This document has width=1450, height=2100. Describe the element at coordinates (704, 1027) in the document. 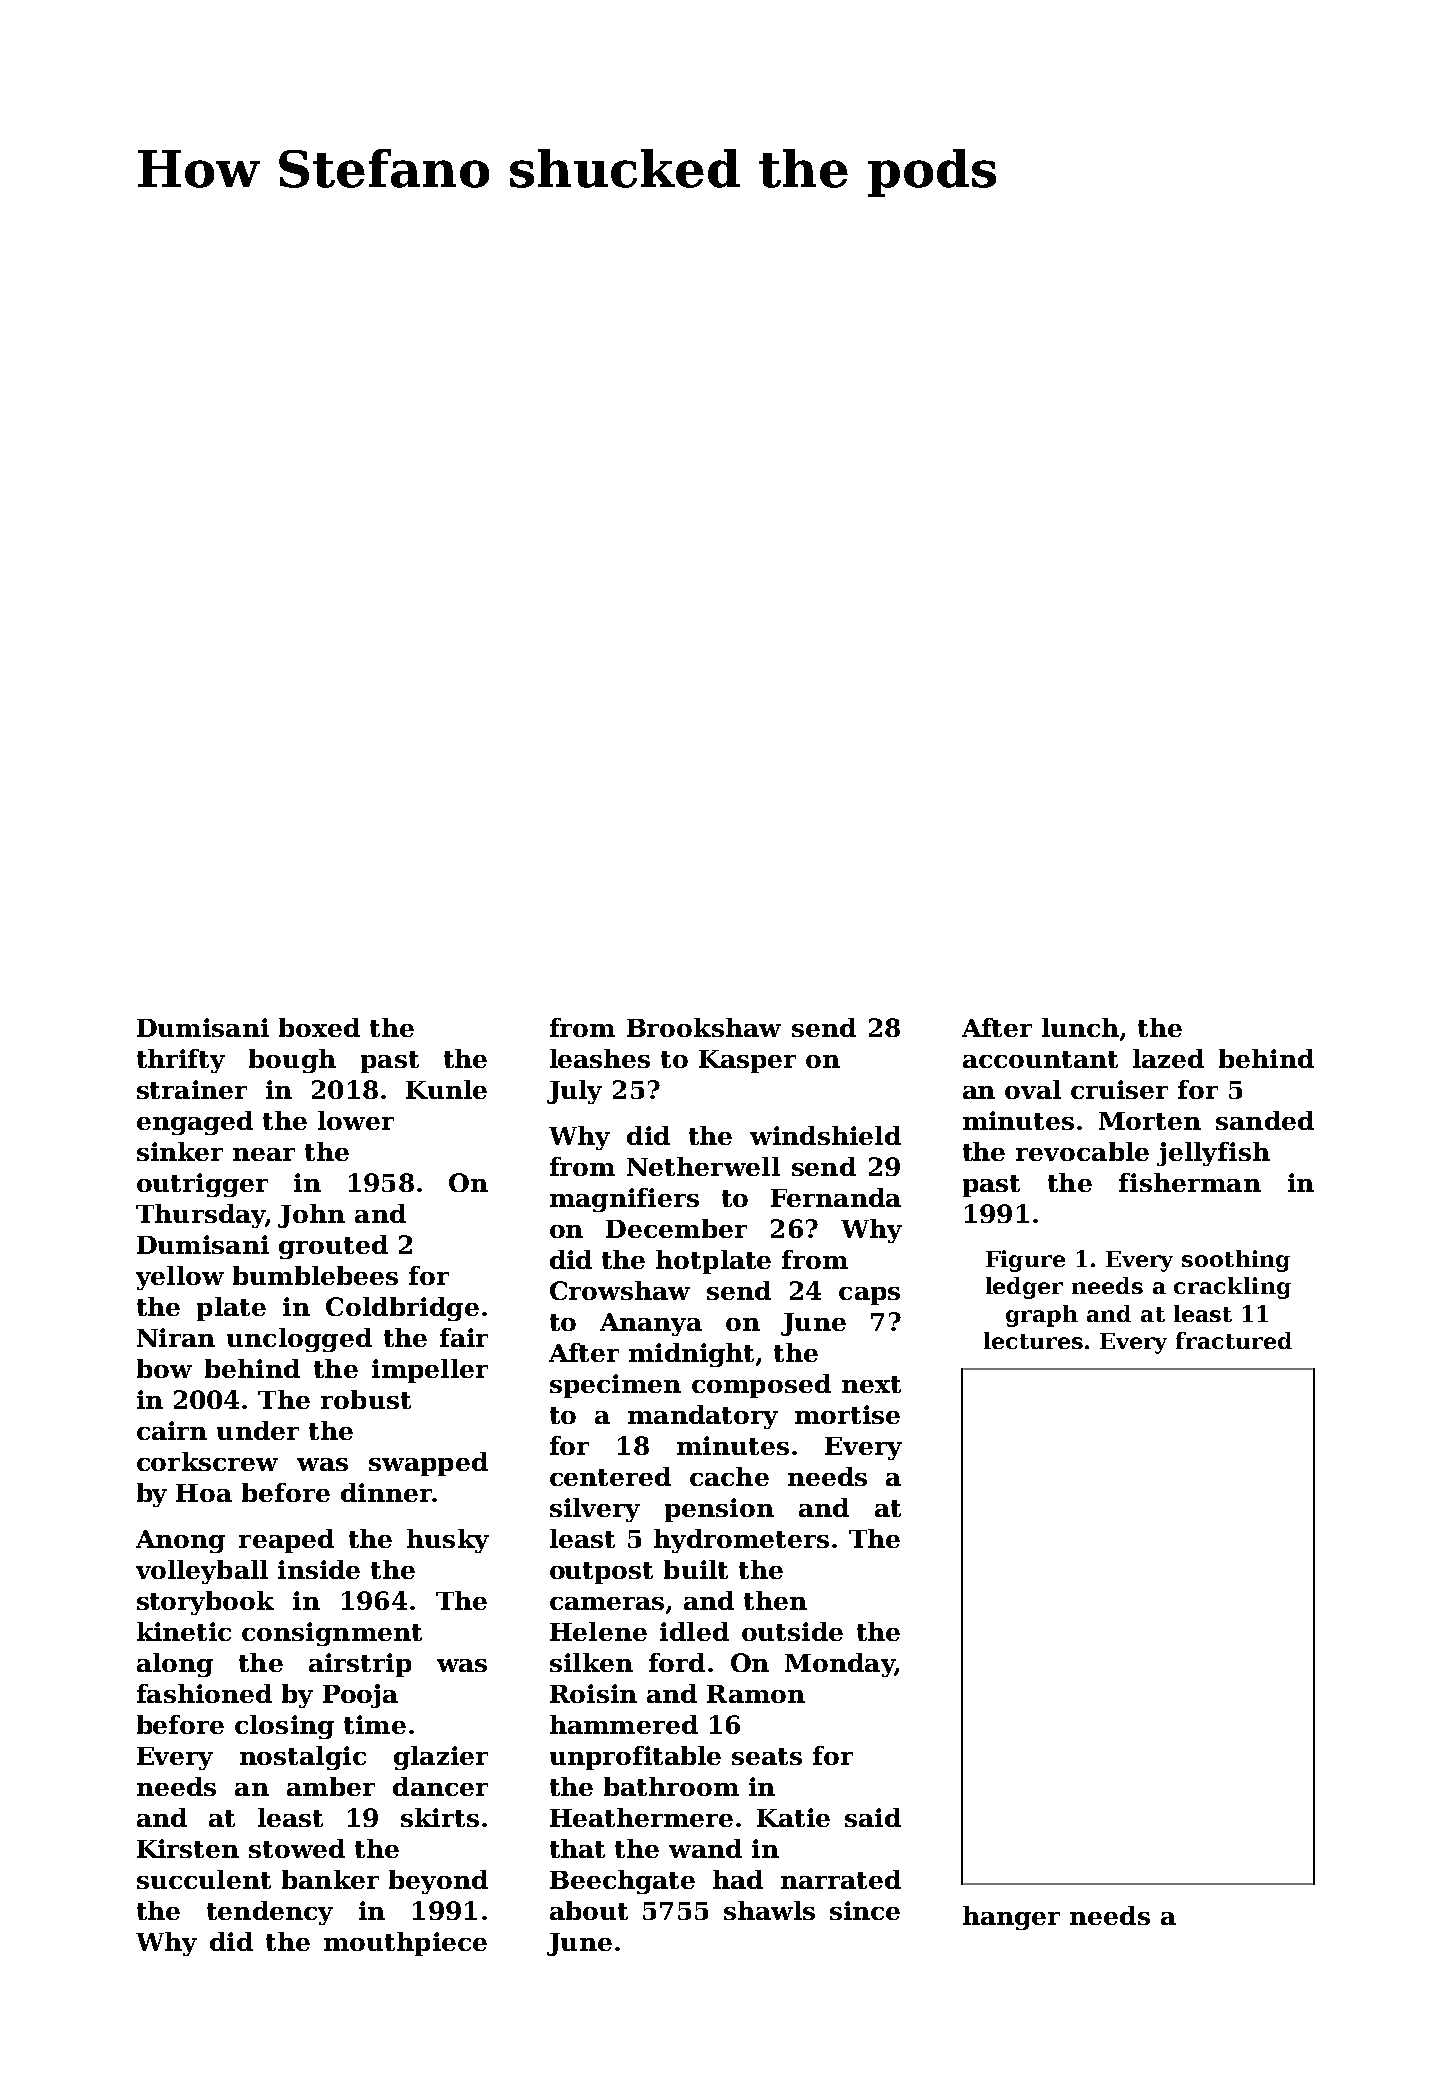

I see `Brookshaw` at that location.
